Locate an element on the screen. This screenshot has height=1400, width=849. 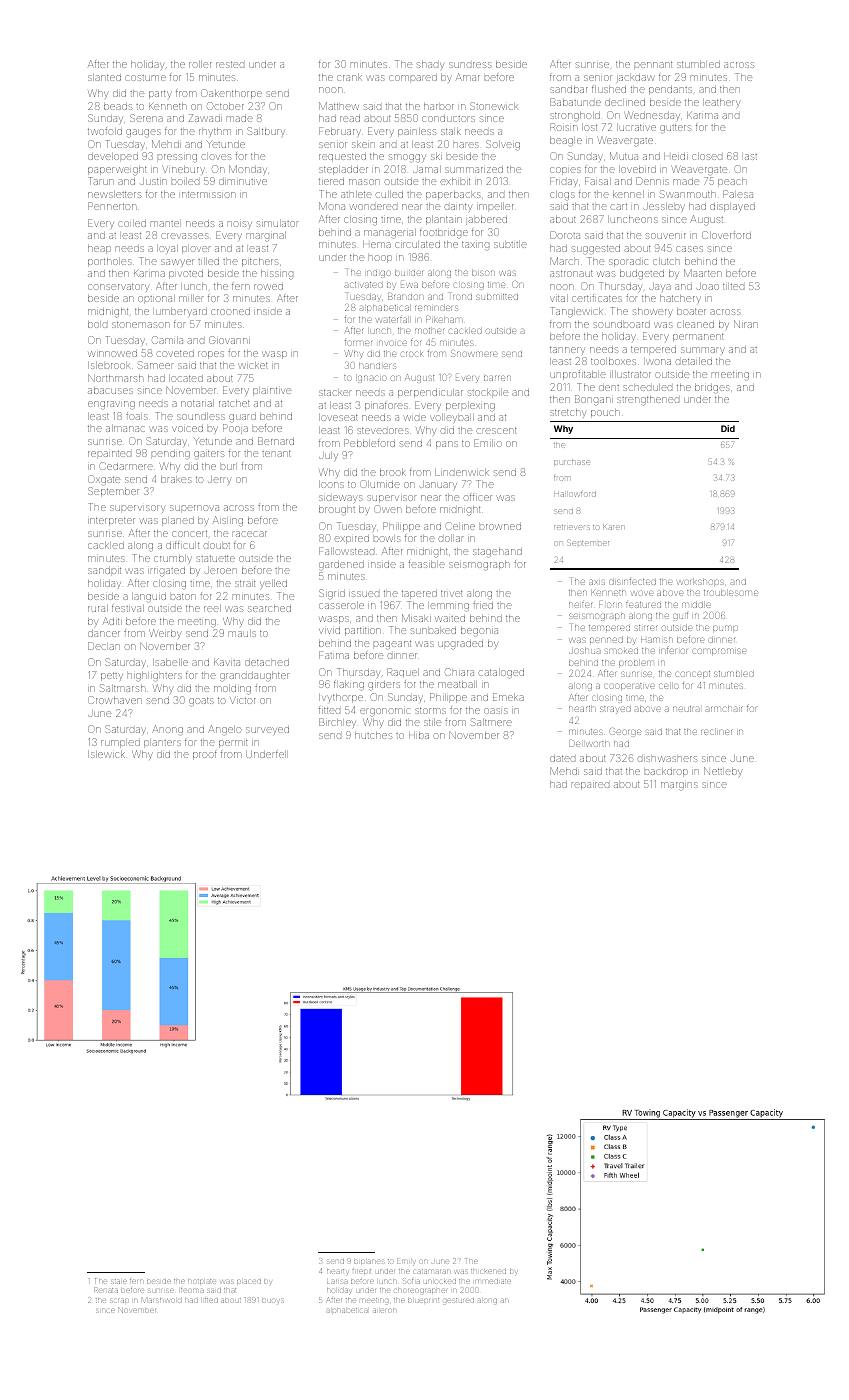
mother is located at coordinates (429, 331).
